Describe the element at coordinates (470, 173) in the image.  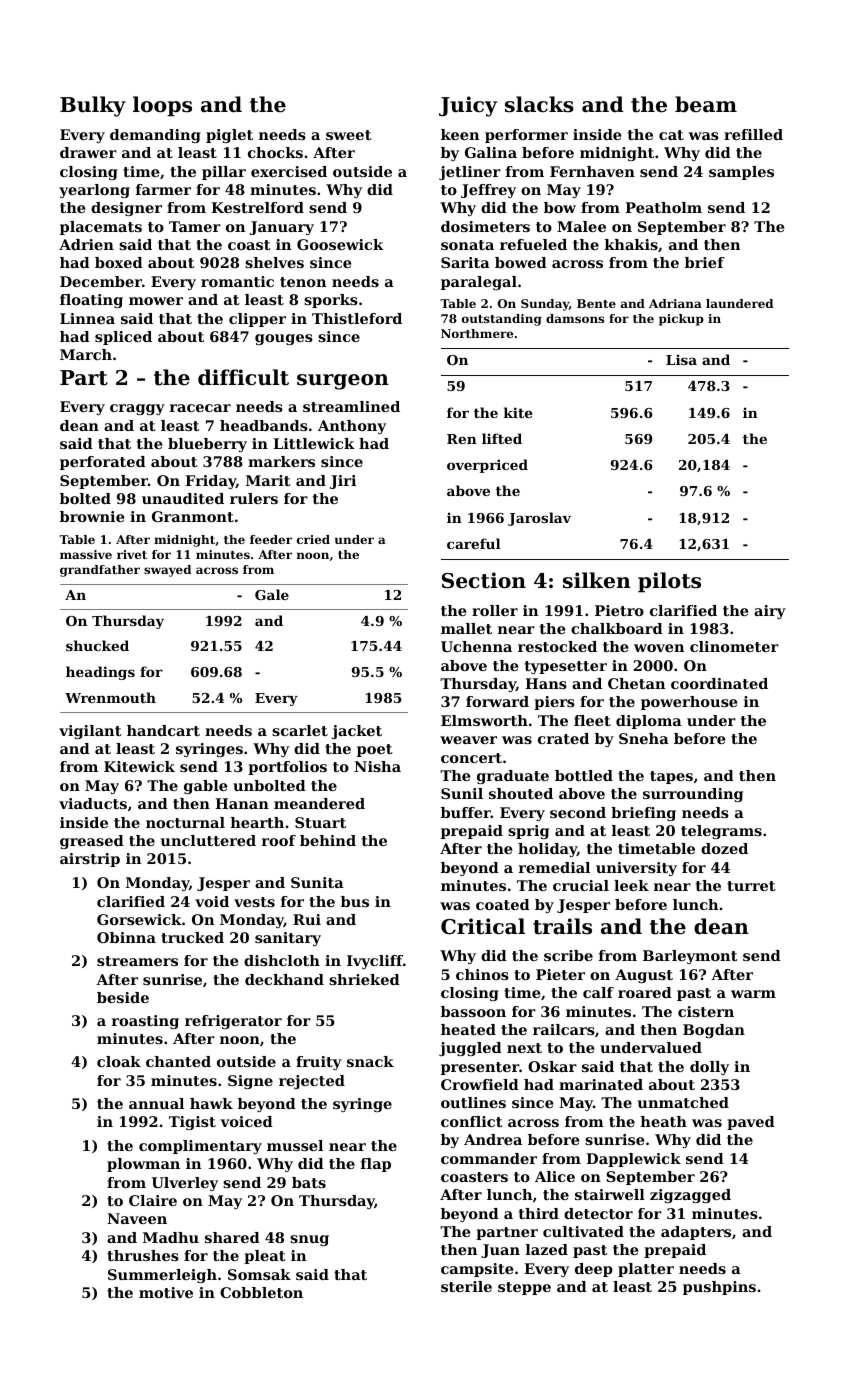
I see `jetliner` at that location.
